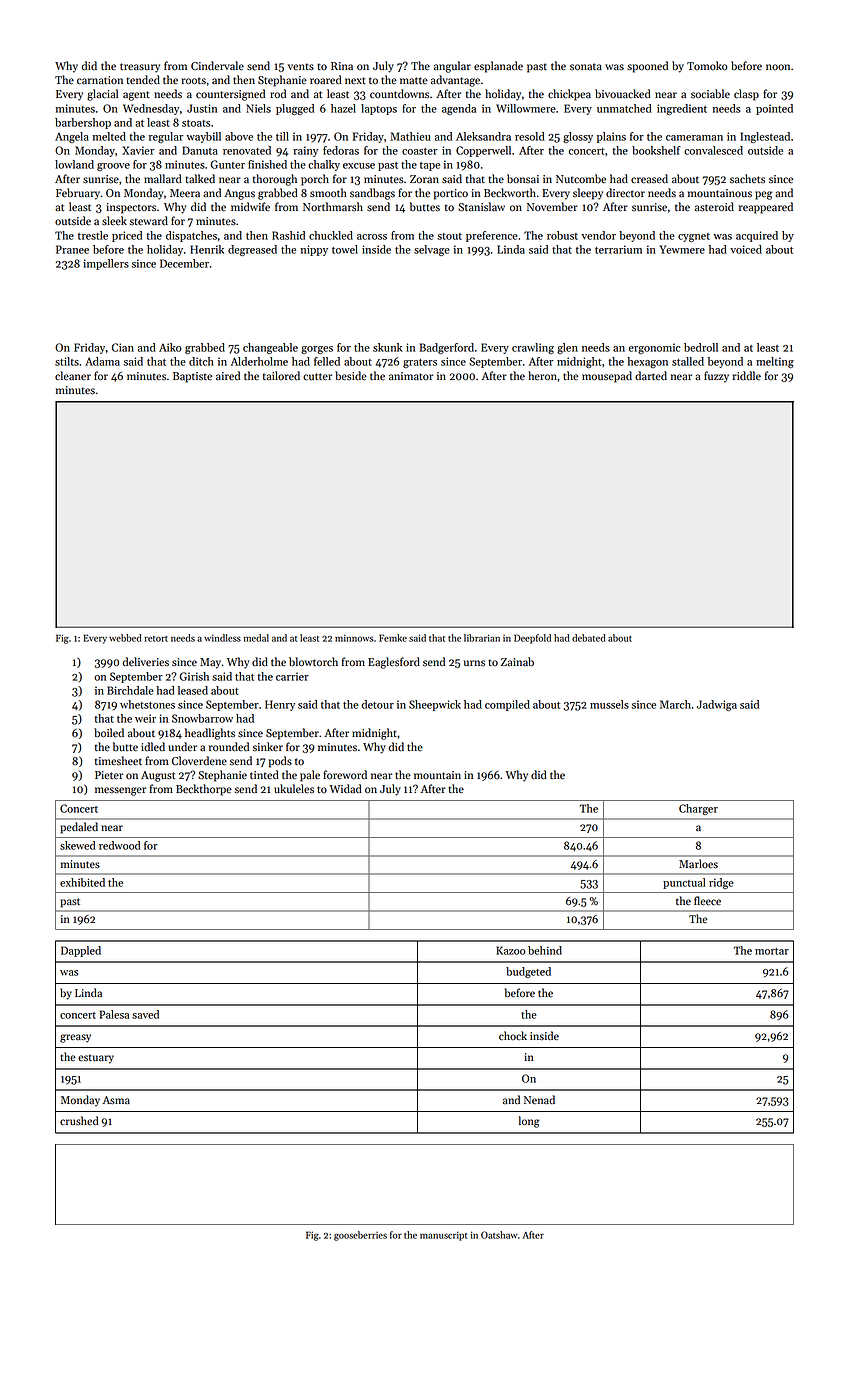  I want to click on ridge, so click(721, 883).
